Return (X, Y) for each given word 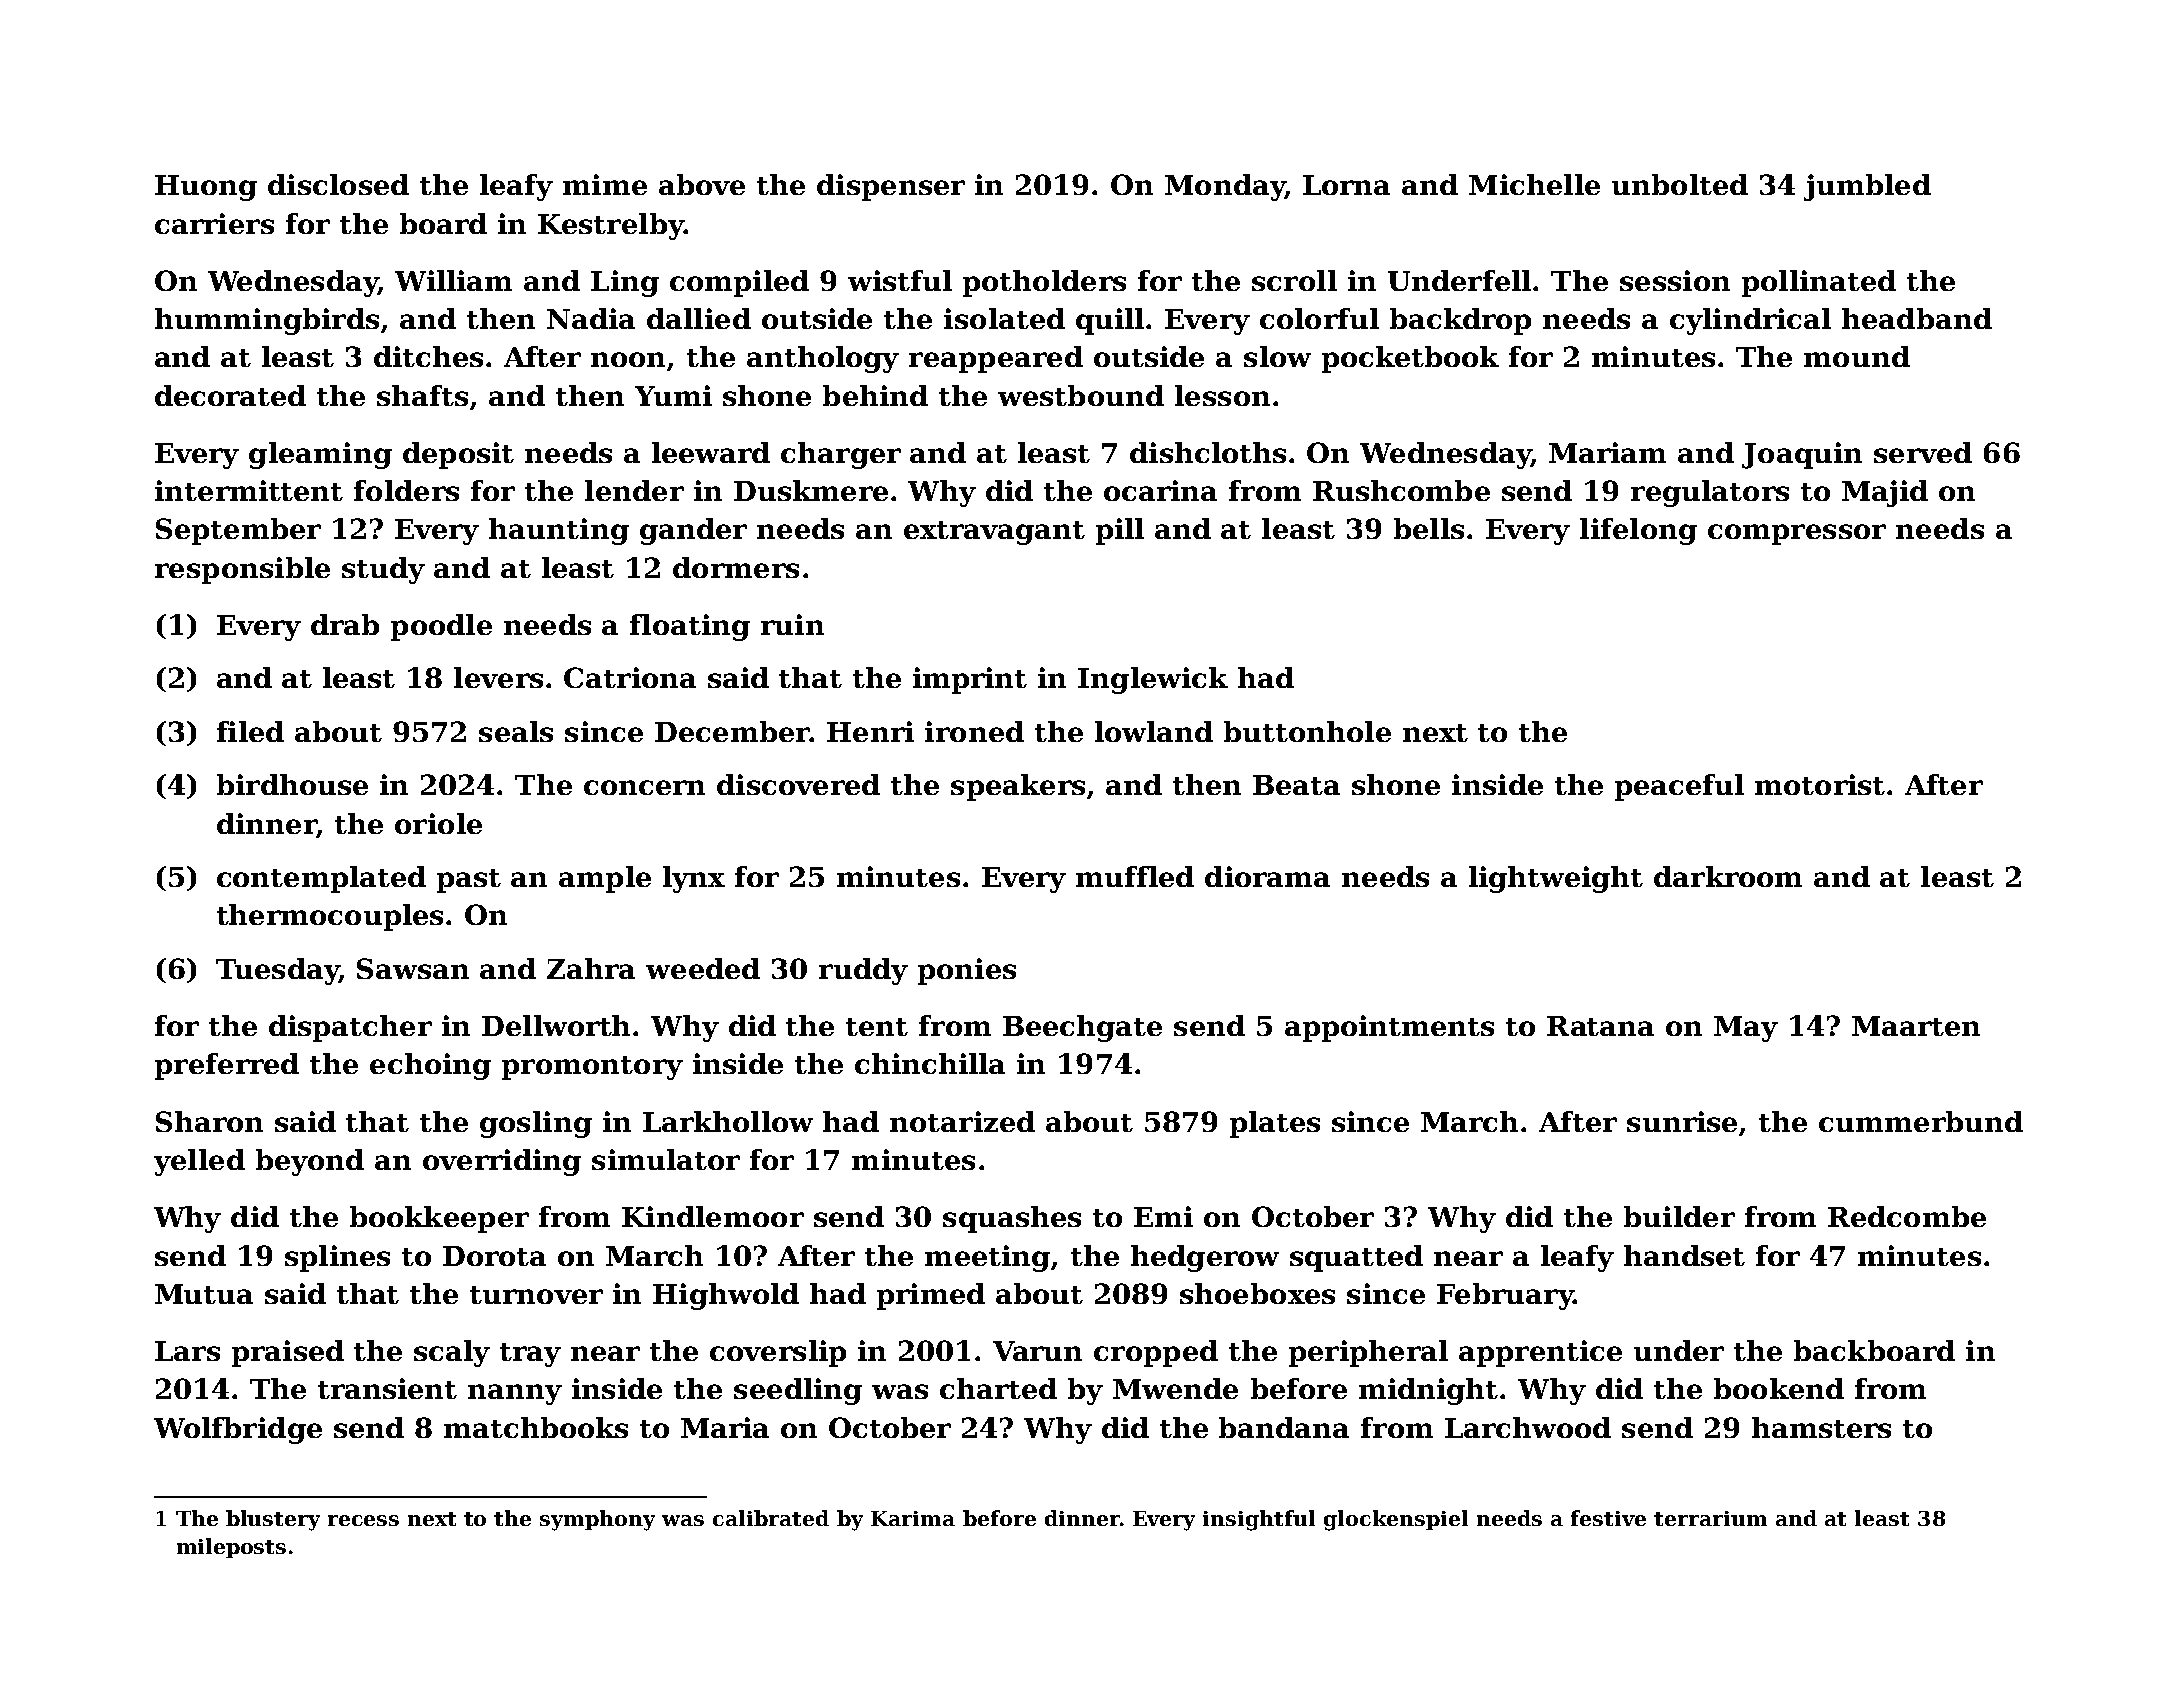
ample (605, 879)
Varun (1037, 1351)
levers (498, 677)
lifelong (1638, 531)
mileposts (231, 1548)
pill (1120, 531)
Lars (187, 1351)
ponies (967, 971)
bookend (1779, 1388)
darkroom (1728, 876)
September (238, 531)
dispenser (891, 187)
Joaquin (1802, 455)
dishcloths (1208, 452)
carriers (214, 223)
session (1675, 280)
